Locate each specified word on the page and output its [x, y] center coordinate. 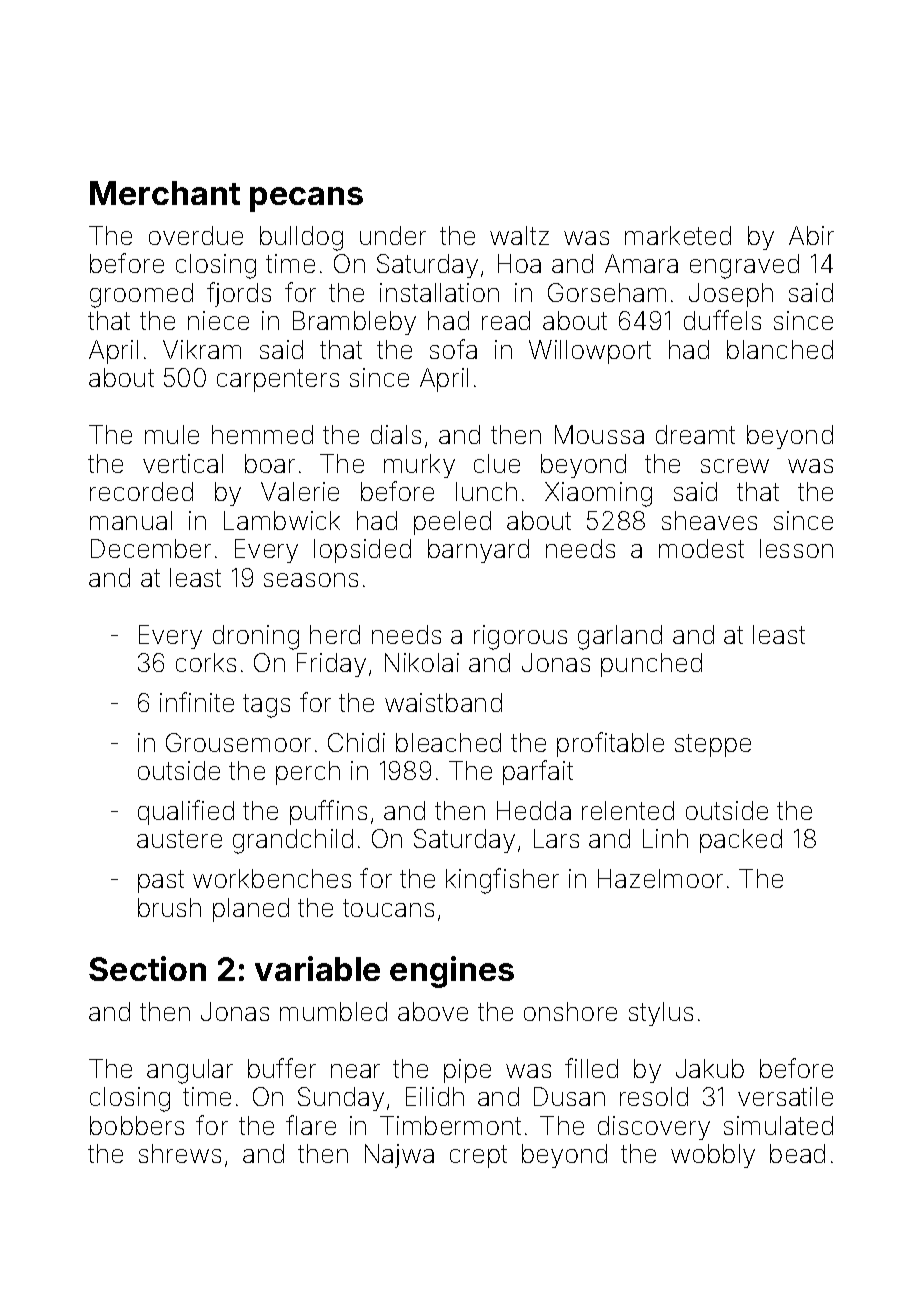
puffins [328, 812]
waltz [519, 235]
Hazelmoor [660, 878]
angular [190, 1071]
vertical [183, 463]
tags [266, 706]
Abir [811, 235]
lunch [486, 491]
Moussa [599, 434]
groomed [141, 295]
